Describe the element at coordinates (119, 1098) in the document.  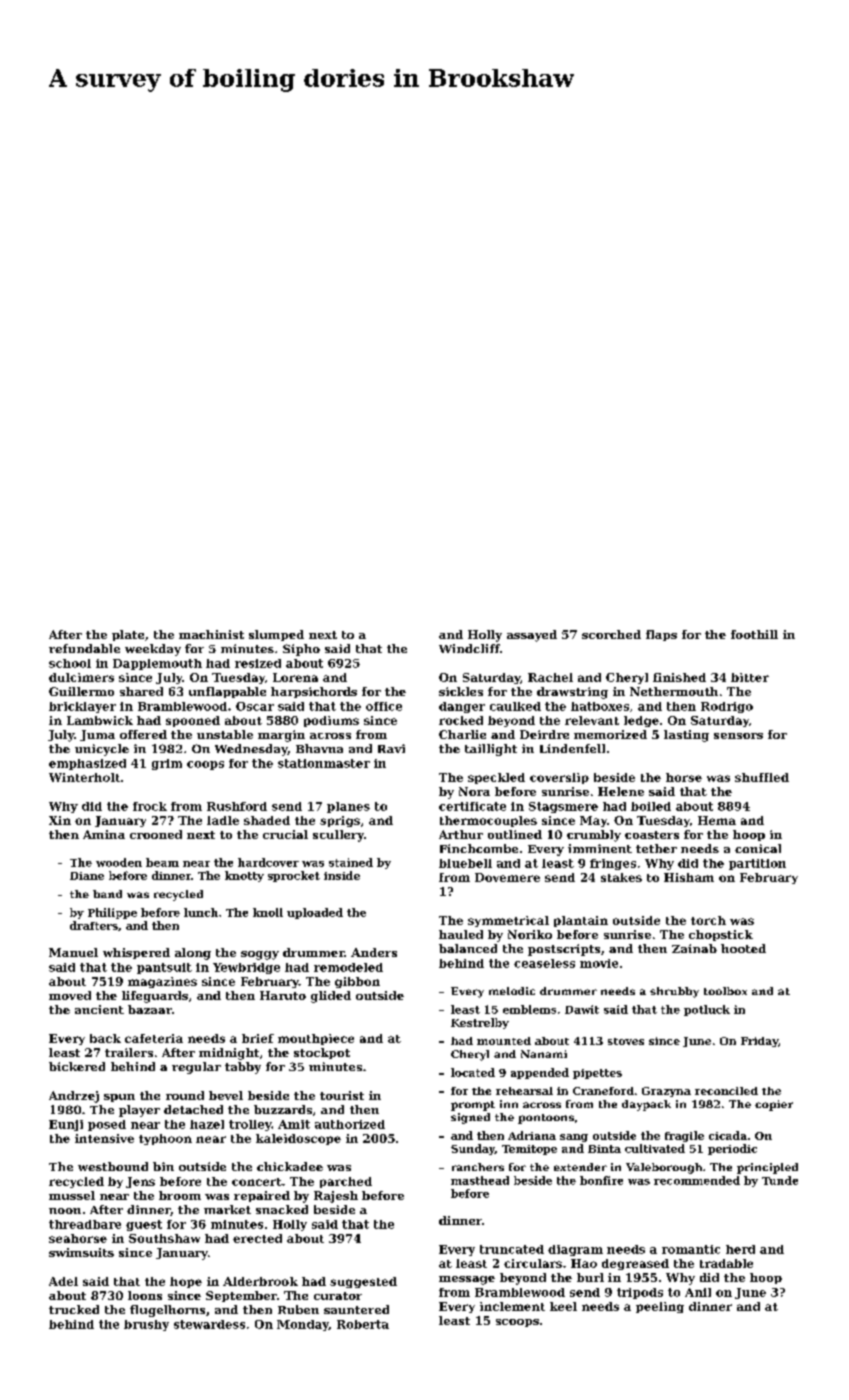
I see `spun` at that location.
